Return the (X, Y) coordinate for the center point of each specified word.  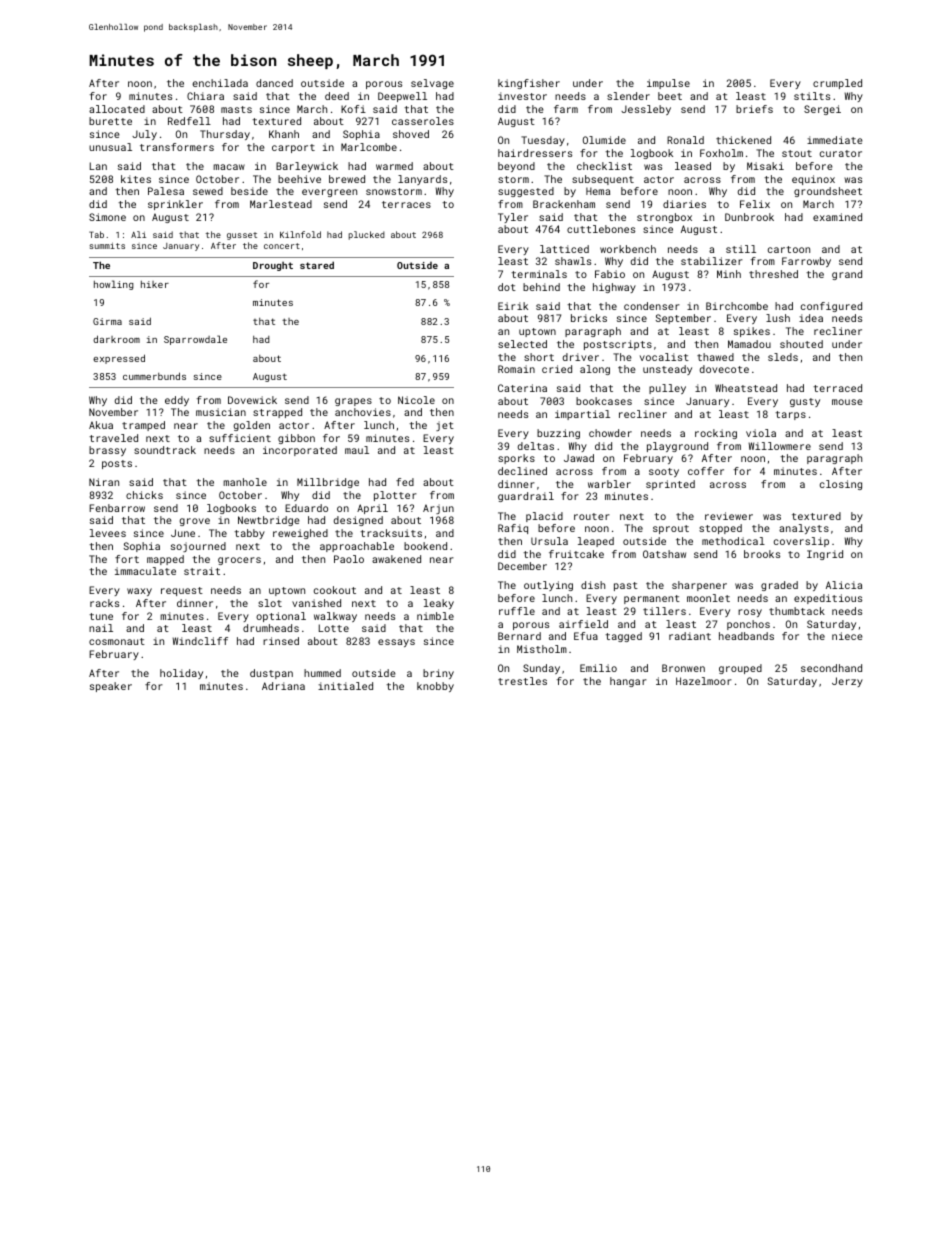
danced (274, 83)
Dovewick (252, 400)
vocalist (664, 357)
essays (396, 643)
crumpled (837, 84)
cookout (335, 590)
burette (110, 121)
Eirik (513, 306)
